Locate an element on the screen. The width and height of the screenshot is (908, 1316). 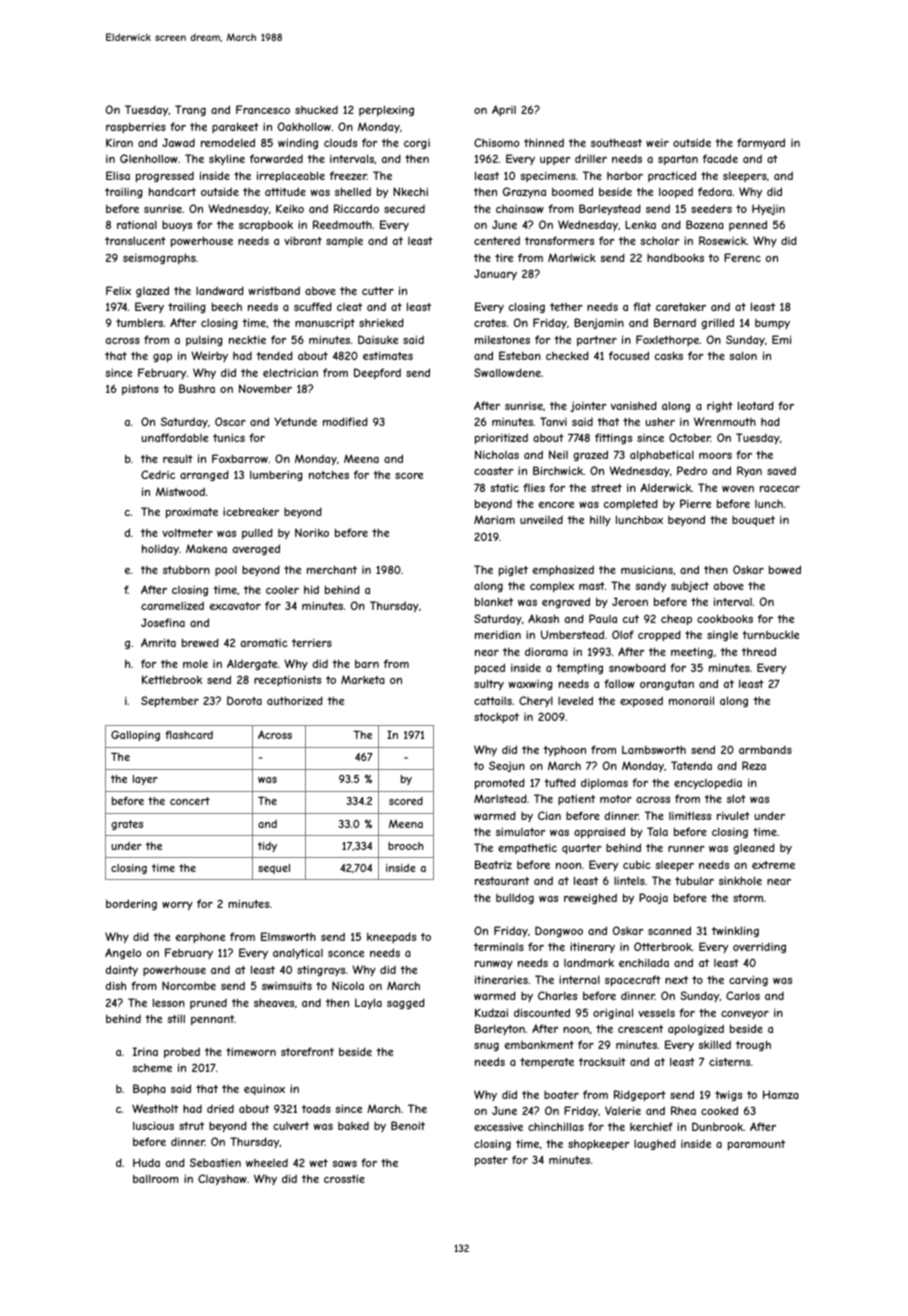
coaster is located at coordinates (493, 471).
